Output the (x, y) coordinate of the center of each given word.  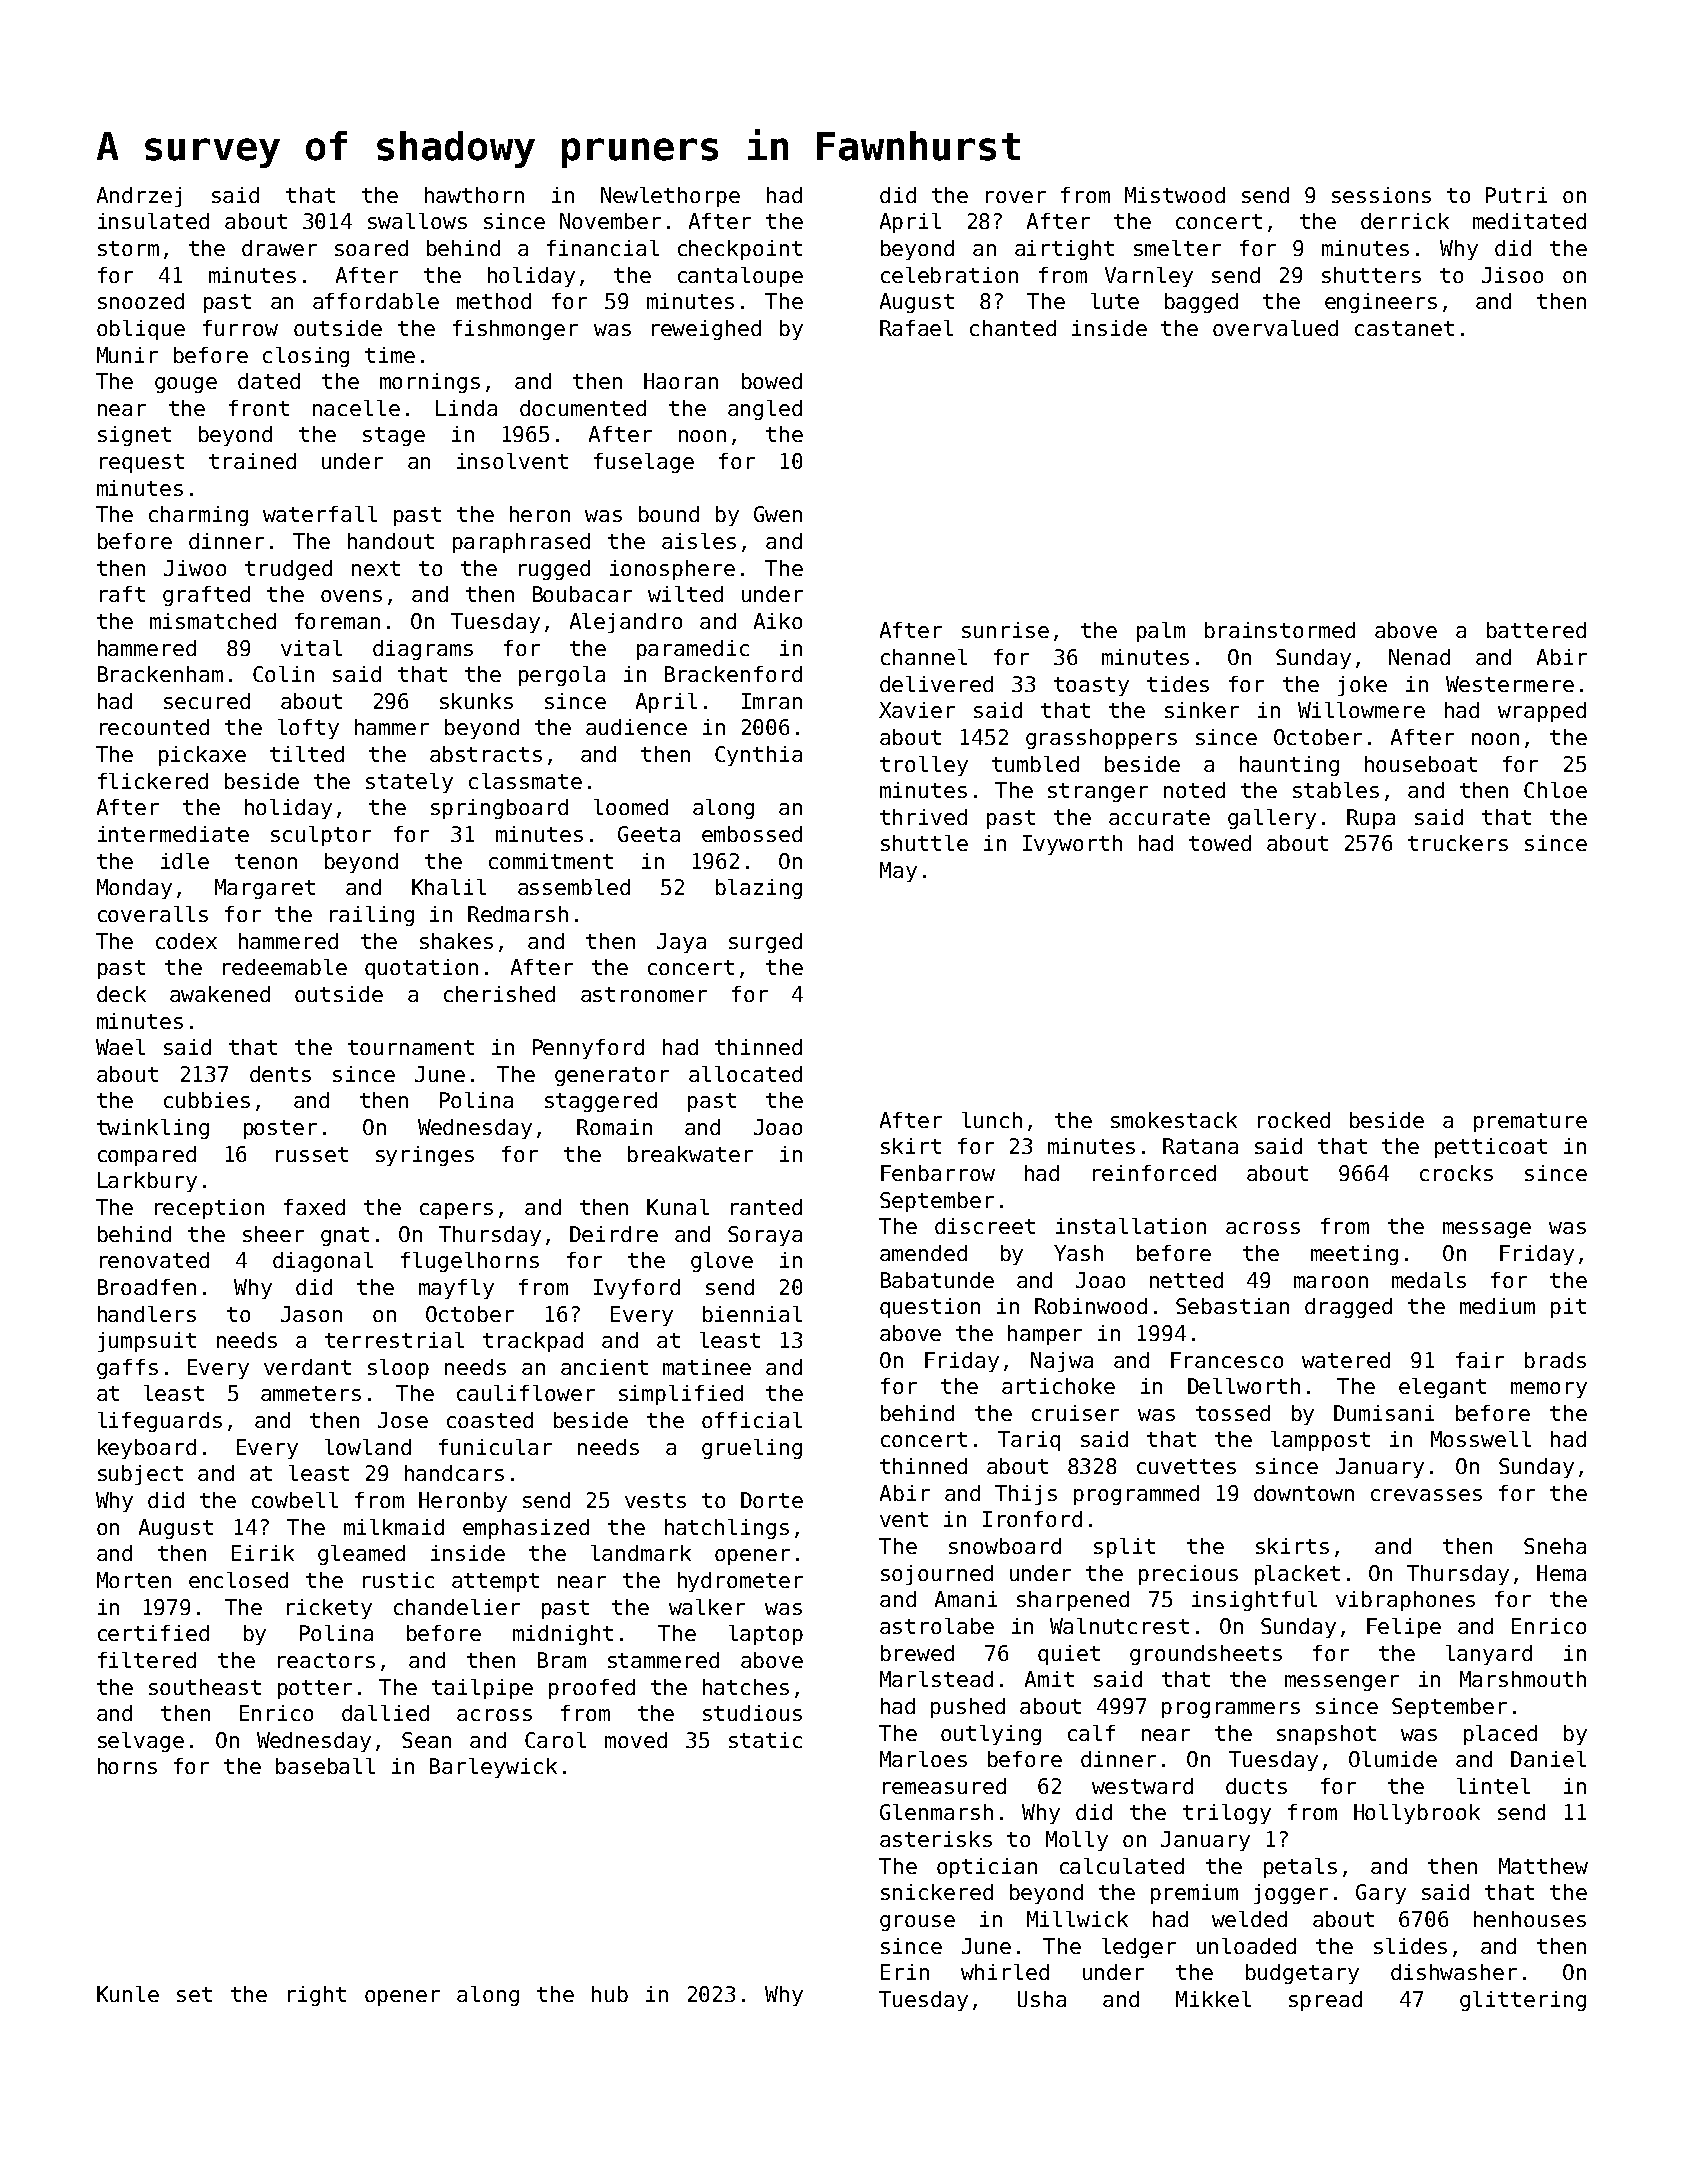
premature (1530, 1122)
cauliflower (526, 1393)
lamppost (1320, 1441)
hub (610, 1994)
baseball (325, 1766)
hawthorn (474, 195)
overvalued (1275, 328)
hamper (1045, 1335)
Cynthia (758, 756)
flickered (153, 781)
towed (1220, 843)
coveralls (153, 914)
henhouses (1530, 1919)
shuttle (924, 843)
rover (1016, 197)
